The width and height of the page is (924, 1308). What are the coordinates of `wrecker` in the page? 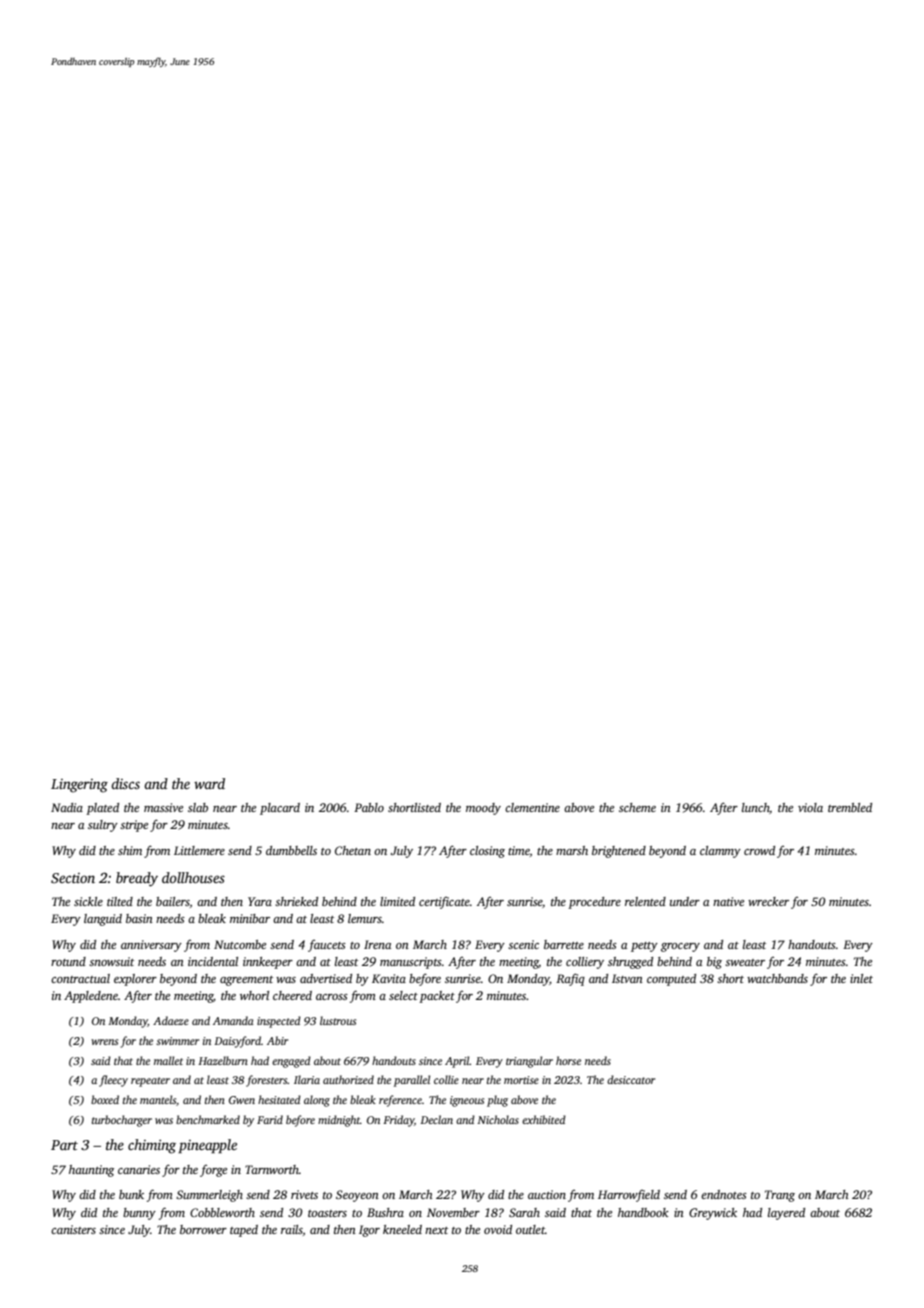 It's located at (768, 901).
